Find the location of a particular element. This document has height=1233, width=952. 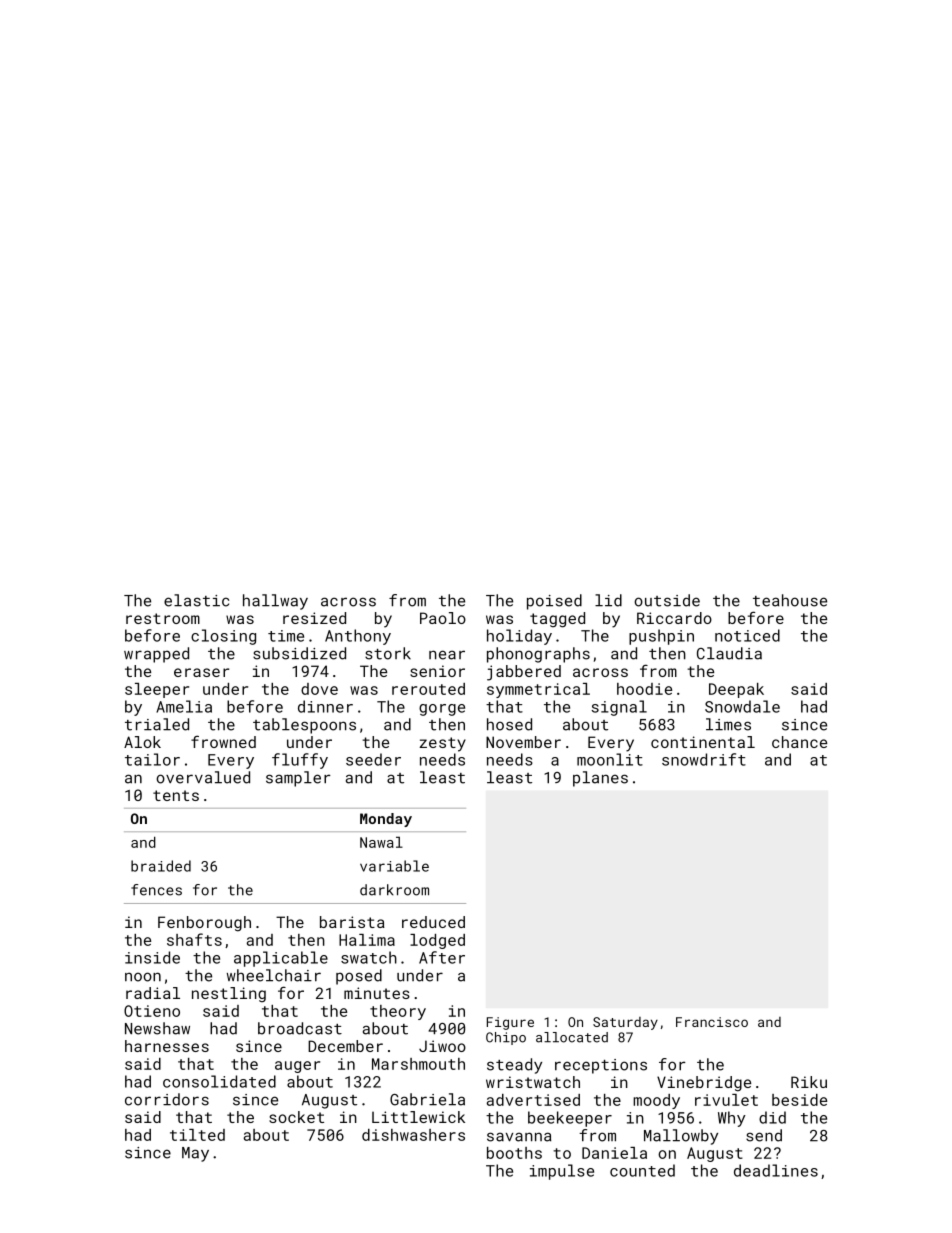

Paolo is located at coordinates (443, 618).
